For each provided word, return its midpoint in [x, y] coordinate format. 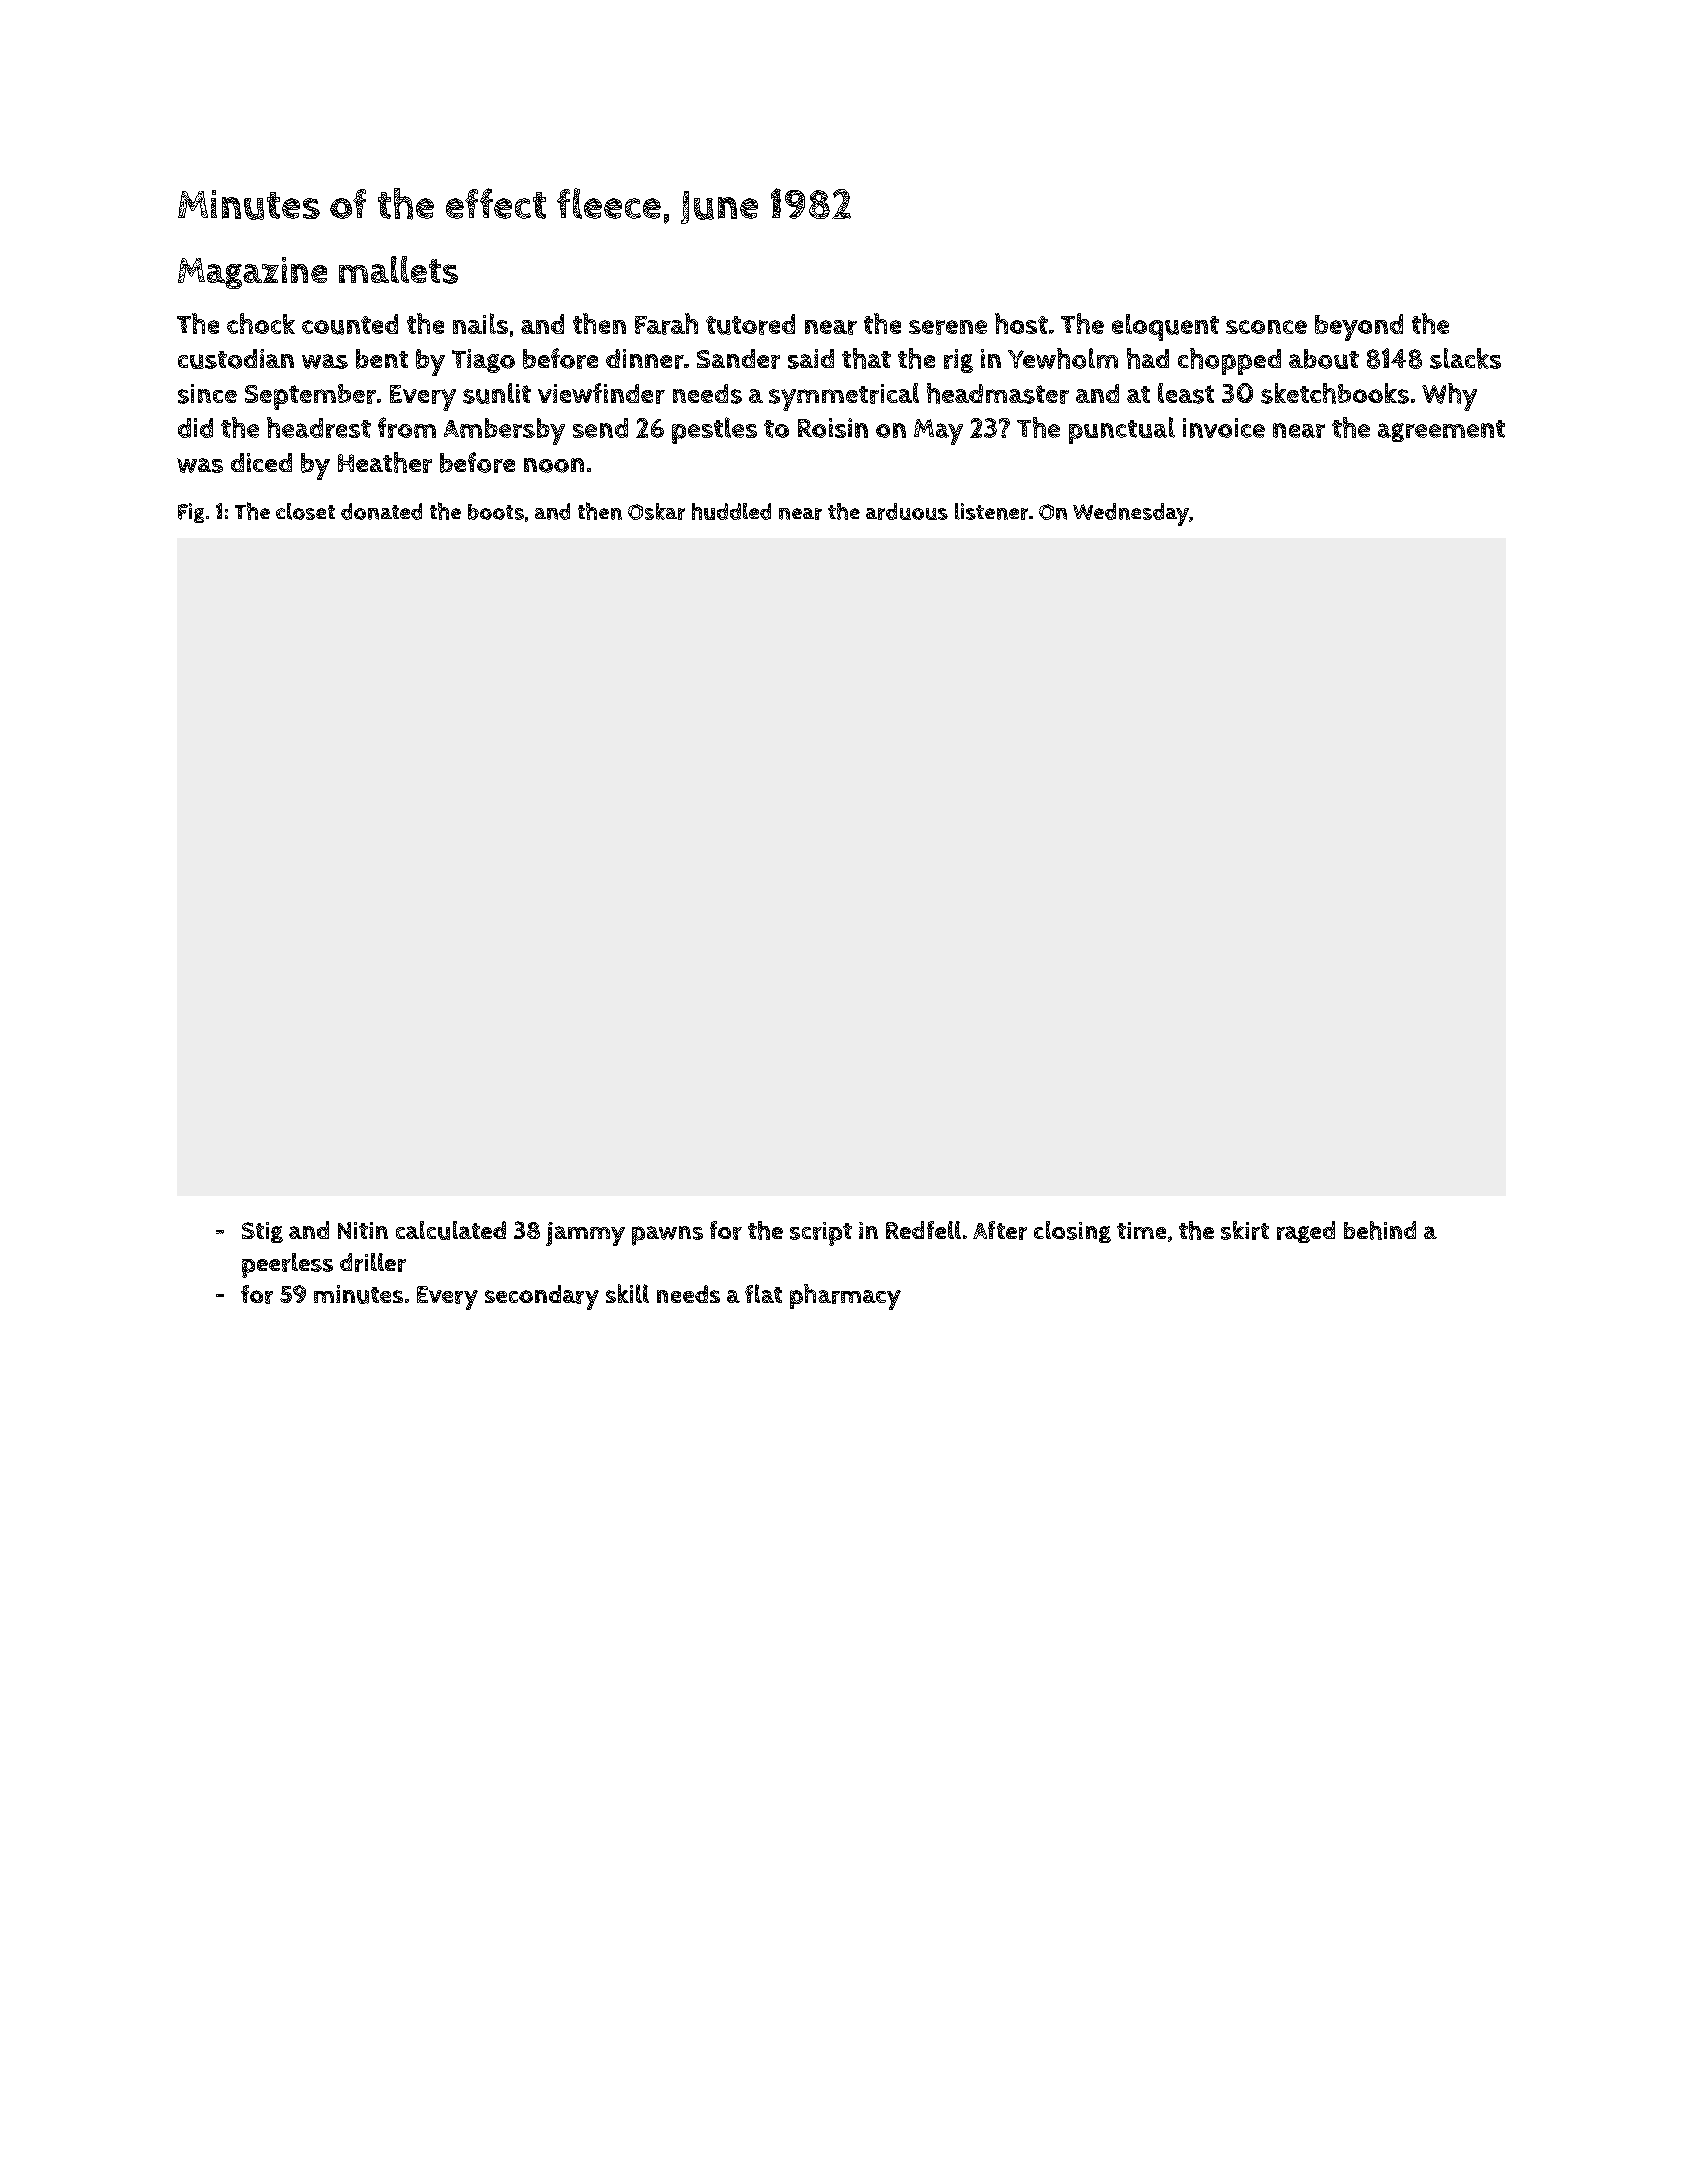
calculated [451, 1230]
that [866, 358]
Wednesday [1131, 514]
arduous [907, 511]
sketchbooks [1335, 393]
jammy [585, 1234]
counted [350, 324]
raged [1306, 1232]
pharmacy [845, 1297]
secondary [542, 1297]
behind [1380, 1230]
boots [496, 512]
